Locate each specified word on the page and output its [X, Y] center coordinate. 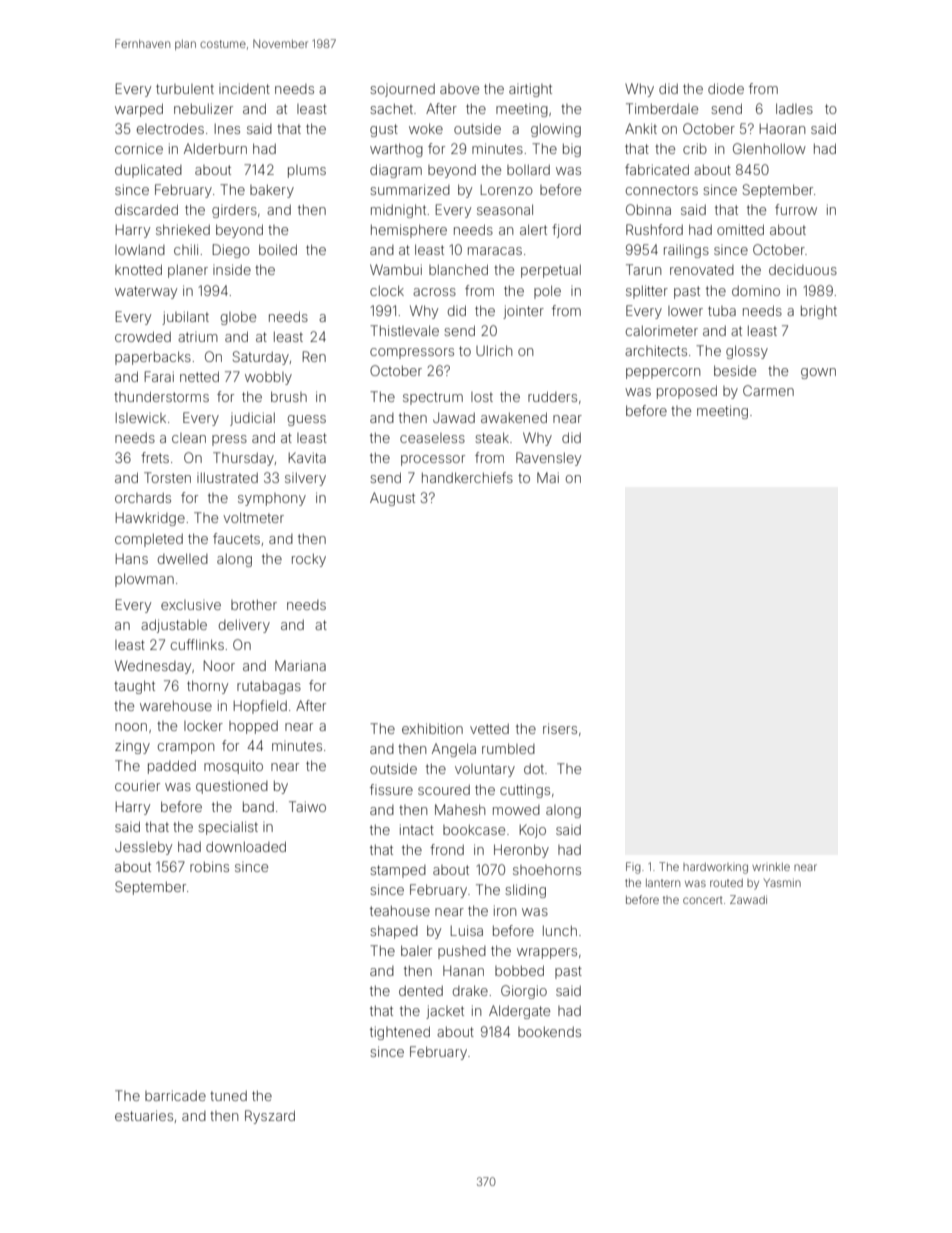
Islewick [141, 418]
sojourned [402, 90]
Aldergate [519, 1012]
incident [244, 88]
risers [560, 728]
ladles [794, 108]
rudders [552, 396]
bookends [549, 1031]
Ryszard [270, 1117]
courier [137, 785]
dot [534, 768]
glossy [747, 352]
